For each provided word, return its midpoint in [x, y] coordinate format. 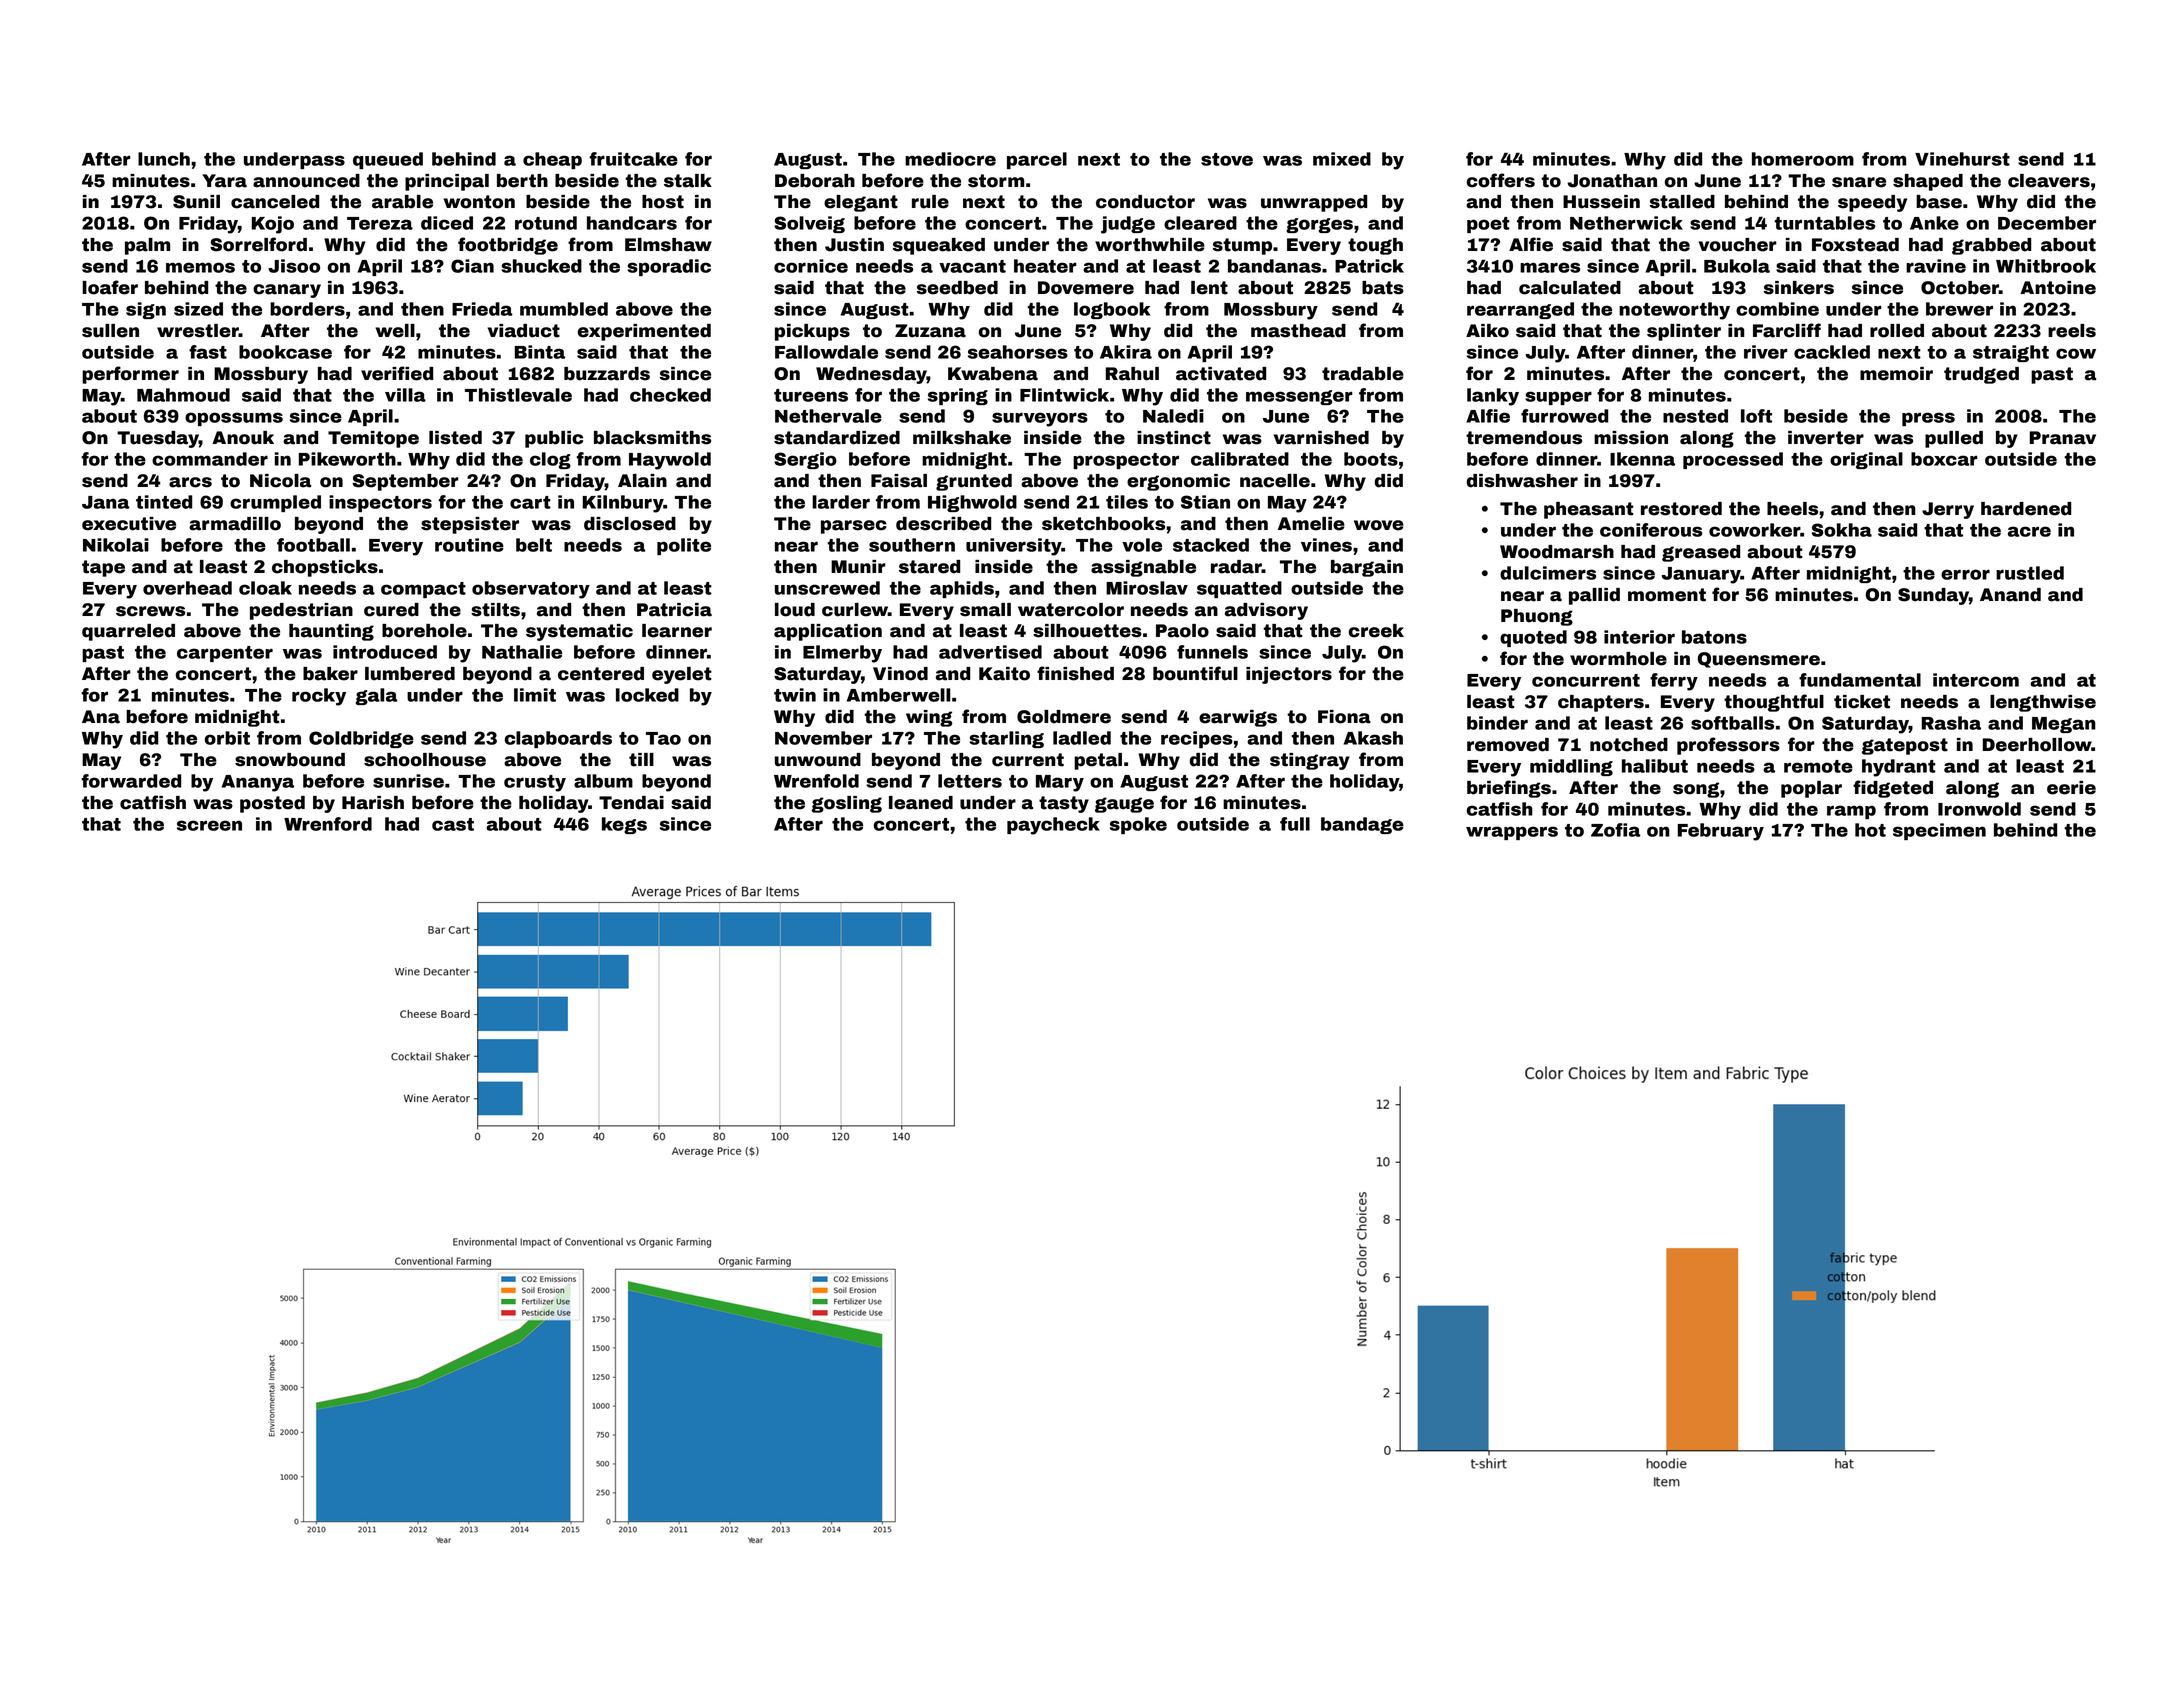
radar [1236, 567]
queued [388, 160]
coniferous [1651, 530]
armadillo [235, 524]
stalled [1682, 202]
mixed [1342, 159]
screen [209, 825]
